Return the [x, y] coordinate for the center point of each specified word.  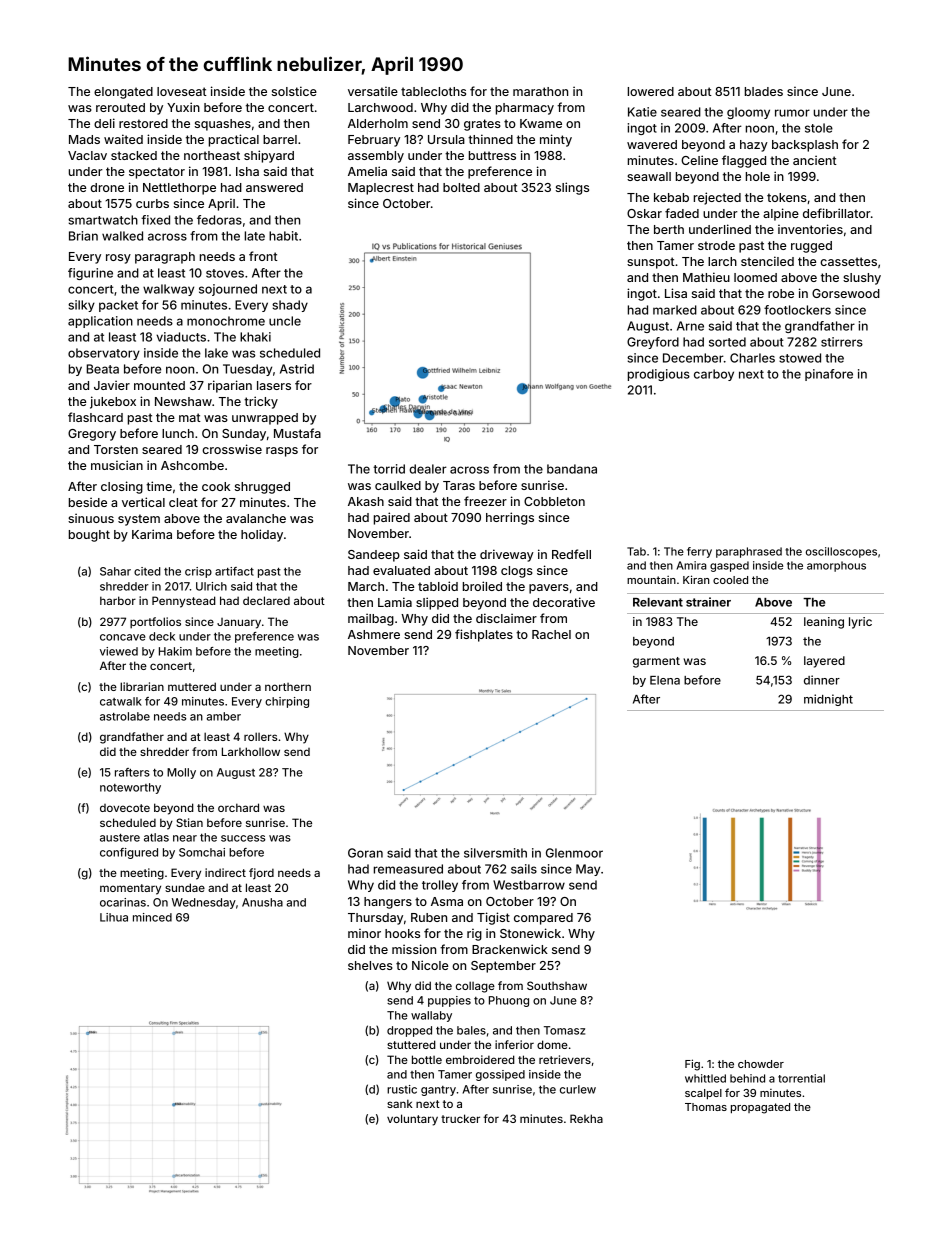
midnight [828, 700]
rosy [118, 259]
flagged [744, 161]
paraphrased [749, 552]
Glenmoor [574, 853]
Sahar [115, 571]
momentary [130, 889]
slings [572, 188]
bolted [461, 187]
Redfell [571, 554]
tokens [787, 197]
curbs [152, 203]
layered [824, 662]
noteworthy [130, 788]
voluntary [412, 1120]
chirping [287, 702]
